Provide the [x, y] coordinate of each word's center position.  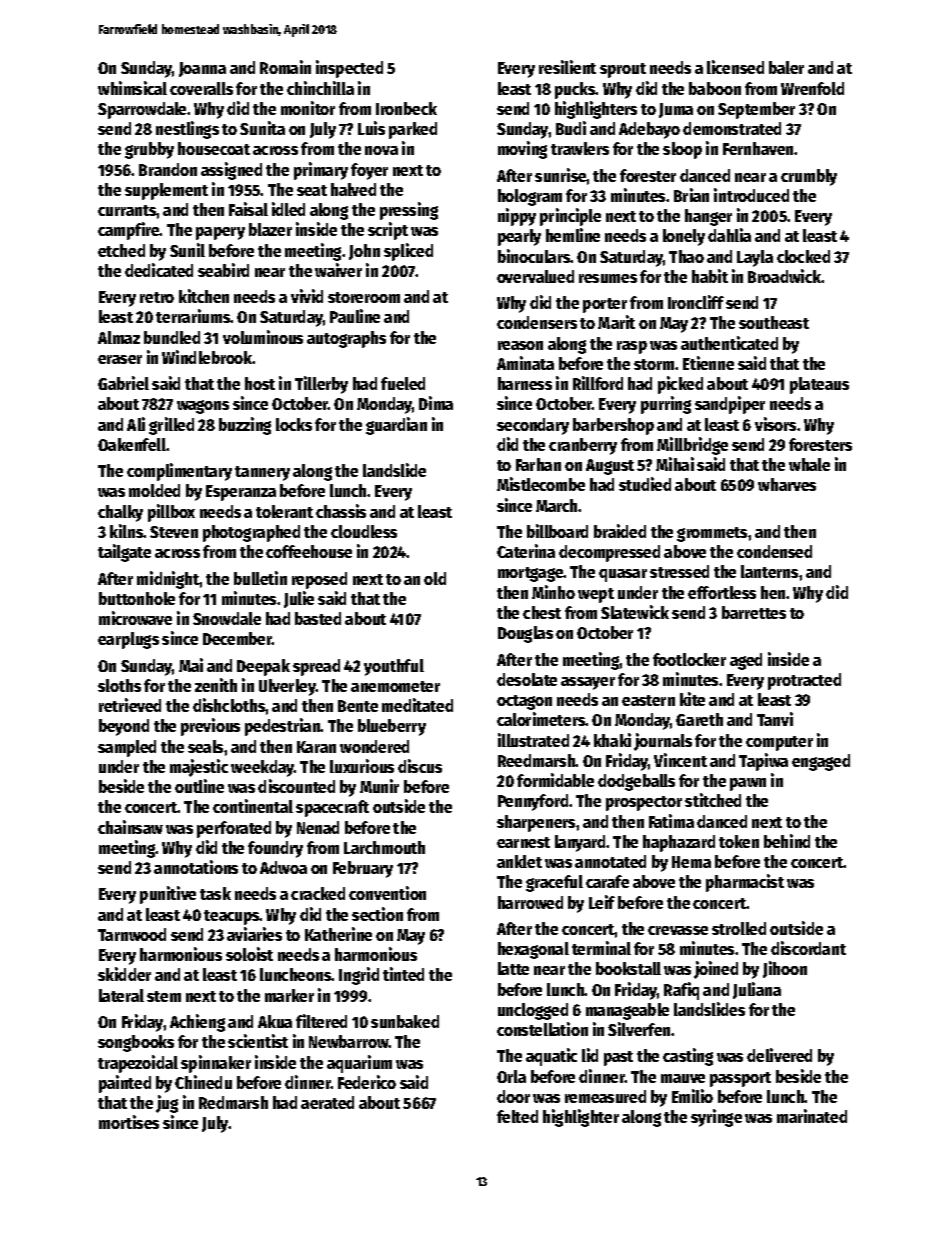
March [557, 505]
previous [210, 727]
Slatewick [635, 612]
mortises [129, 1122]
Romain [285, 67]
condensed [774, 551]
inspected [349, 69]
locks [294, 424]
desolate [527, 679]
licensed [735, 67]
